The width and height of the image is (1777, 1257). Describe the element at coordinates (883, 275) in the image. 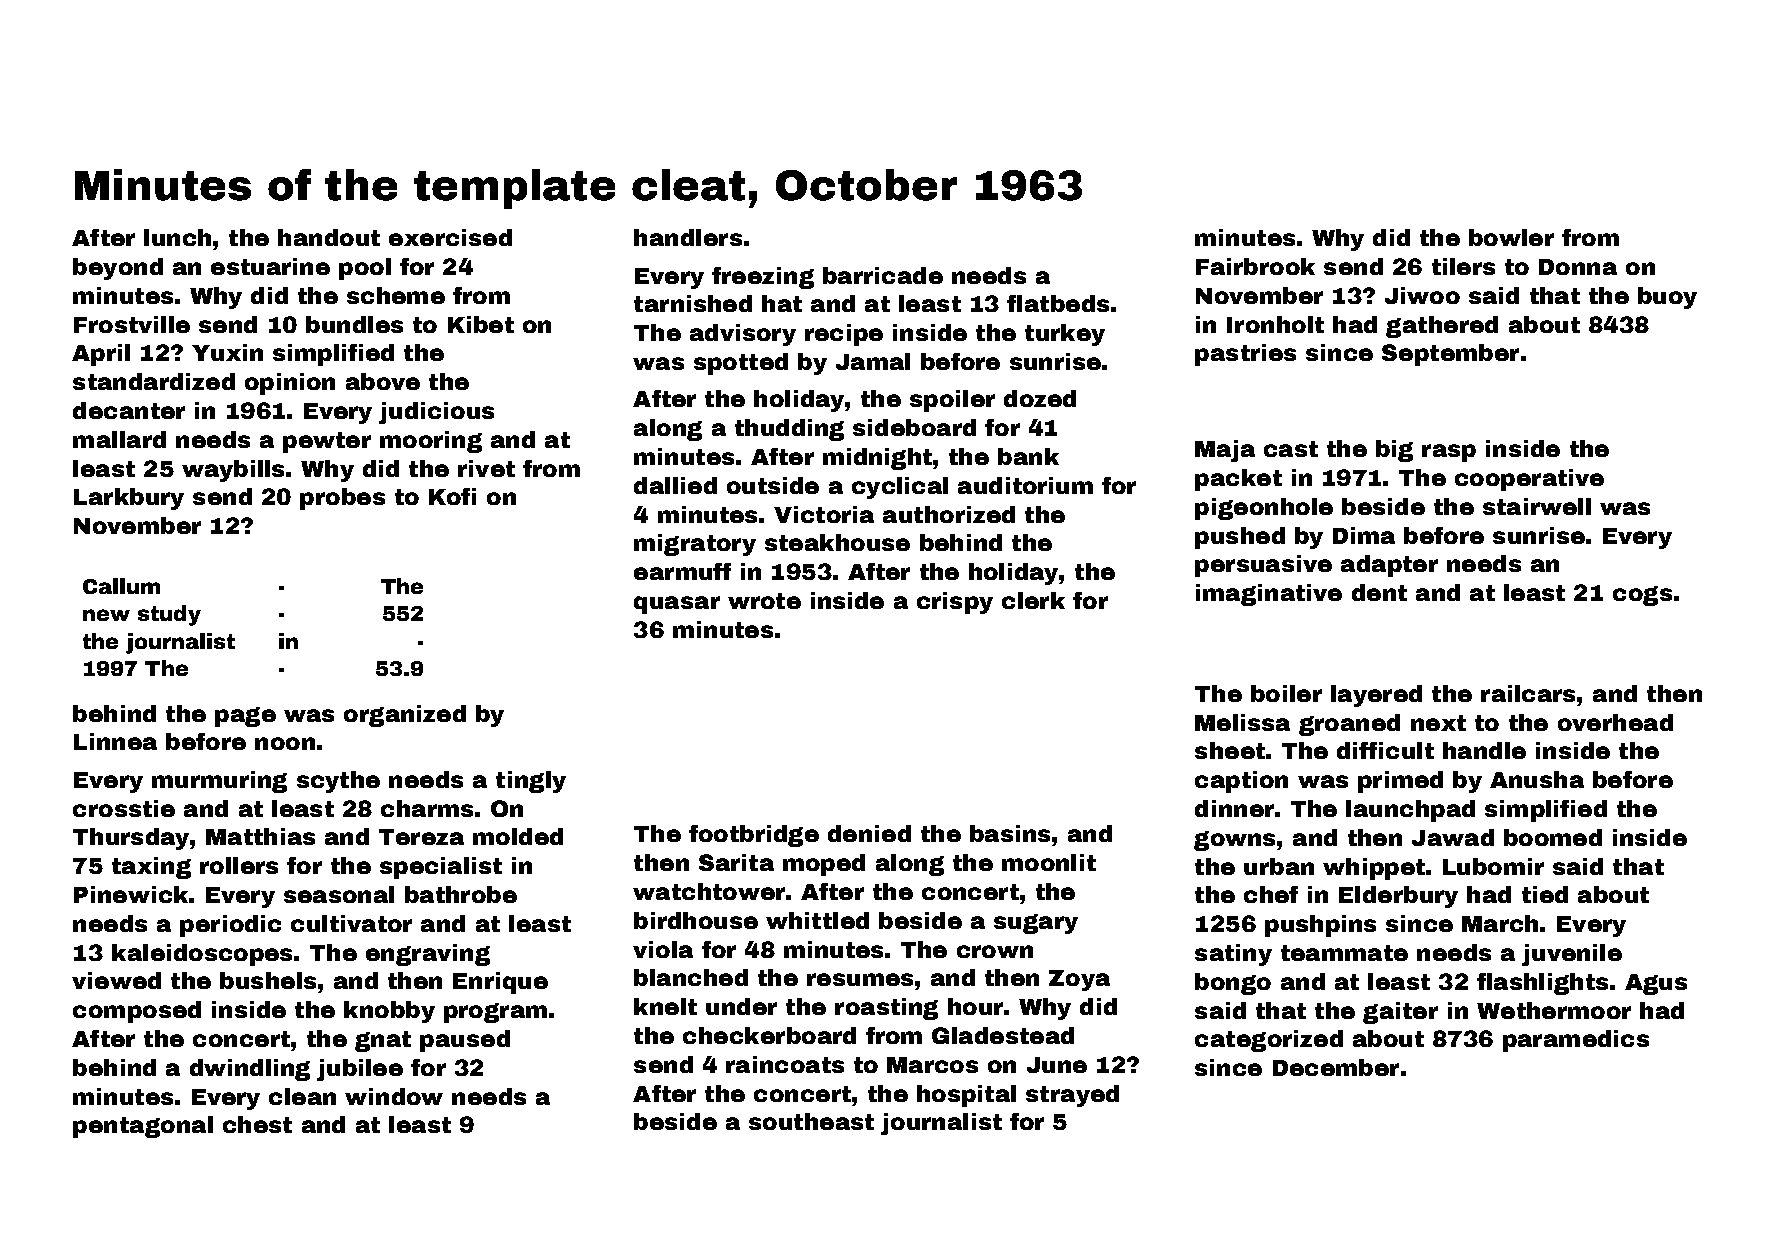

I see `barricade` at that location.
